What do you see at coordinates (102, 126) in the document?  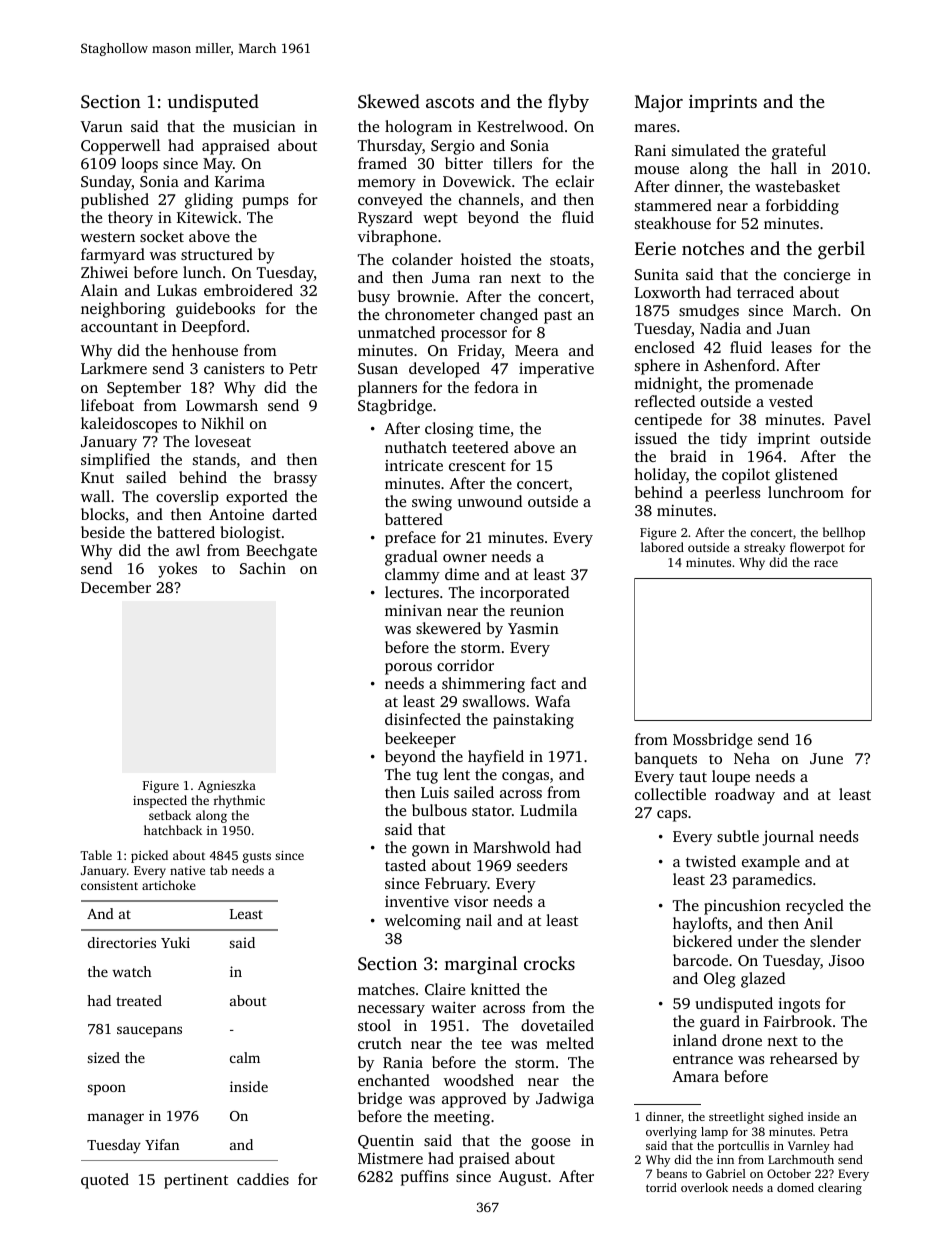 I see `Varun` at bounding box center [102, 126].
